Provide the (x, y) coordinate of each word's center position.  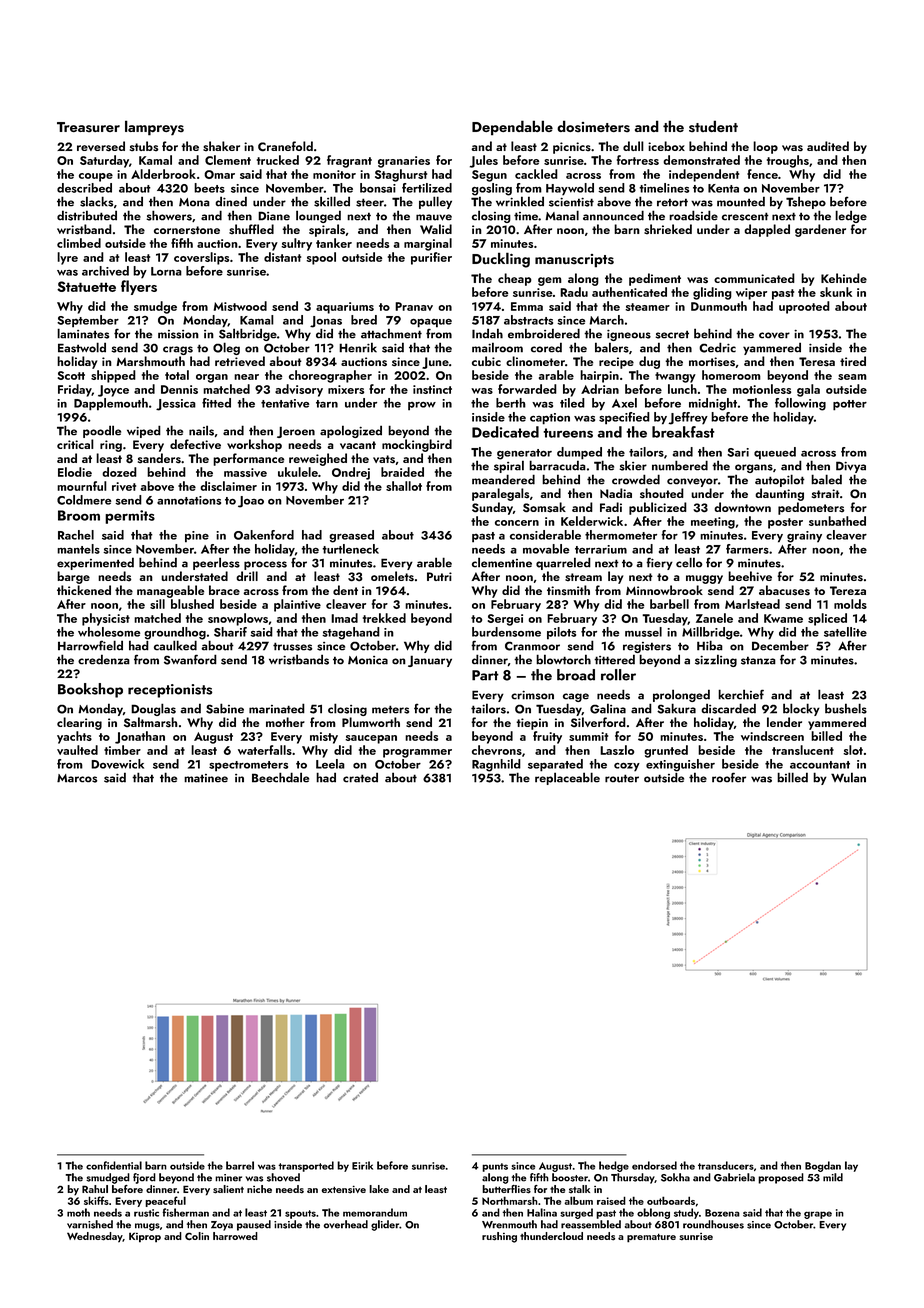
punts (495, 1167)
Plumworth (371, 722)
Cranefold (285, 146)
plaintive (297, 605)
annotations (189, 500)
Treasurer (88, 127)
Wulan (848, 777)
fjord (144, 1178)
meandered (503, 479)
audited (828, 146)
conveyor (692, 482)
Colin (197, 1236)
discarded (728, 708)
